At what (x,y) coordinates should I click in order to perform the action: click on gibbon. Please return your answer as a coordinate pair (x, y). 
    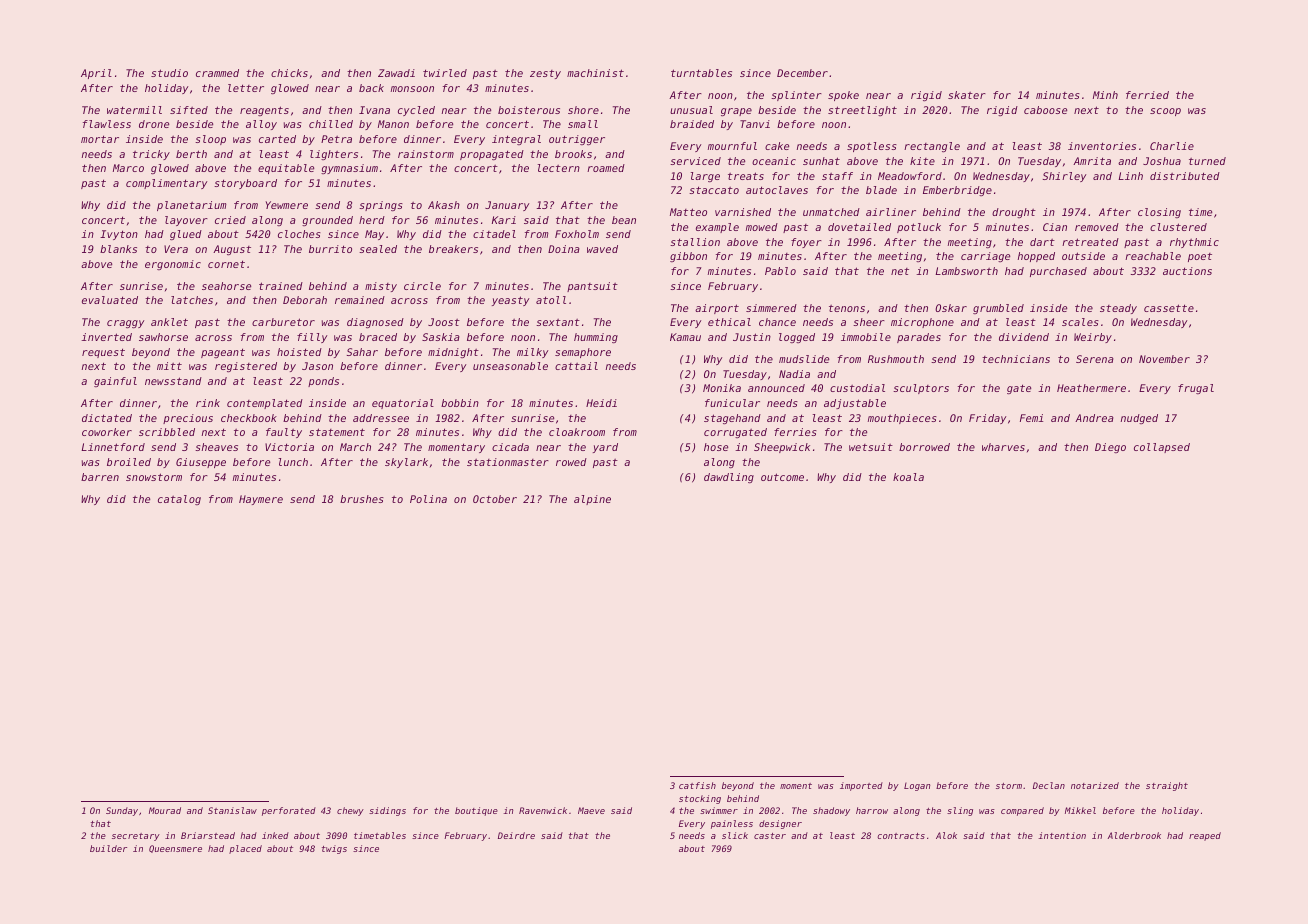
    Looking at the image, I should click on (688, 257).
